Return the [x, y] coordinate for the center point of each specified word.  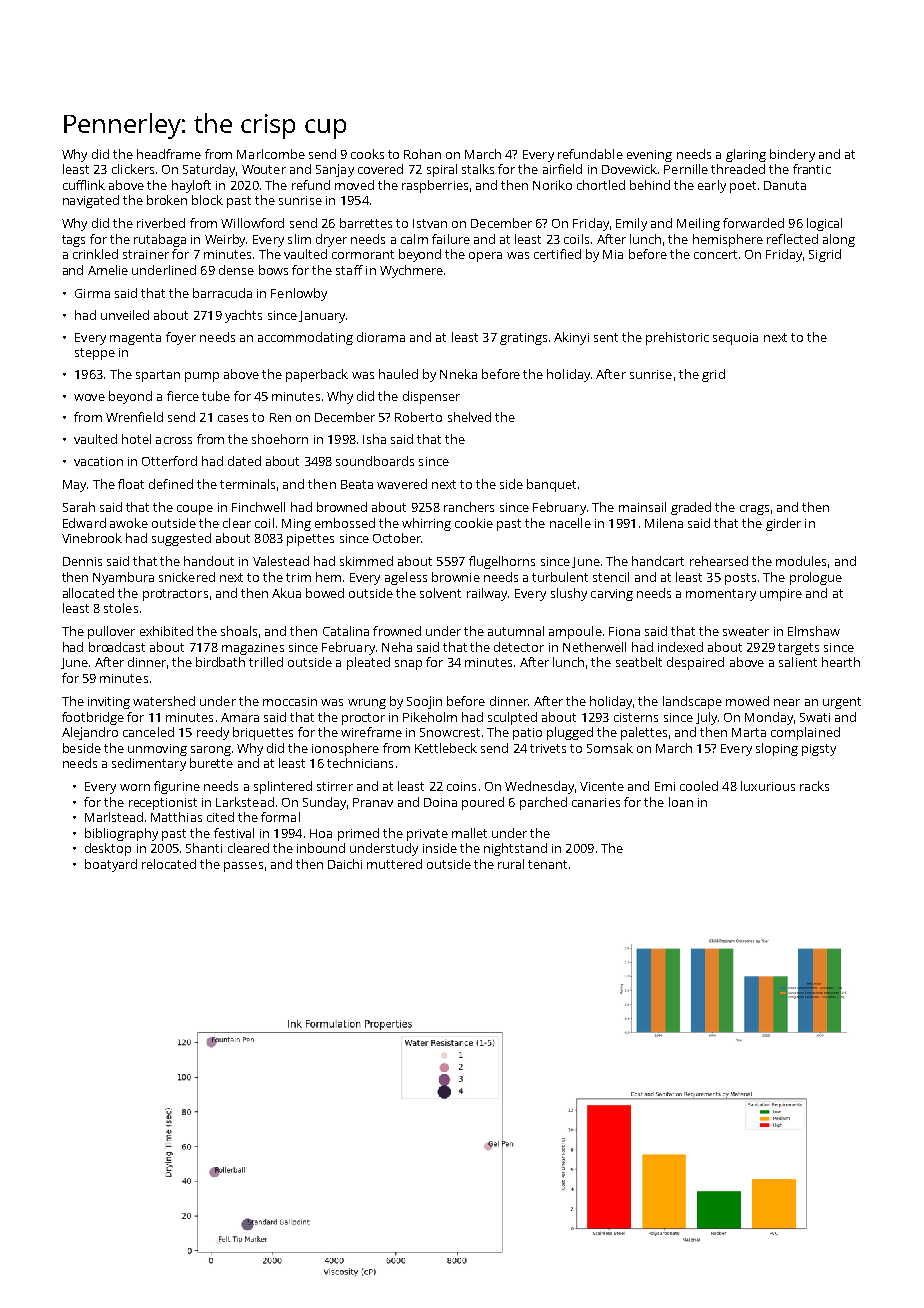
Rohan [422, 154]
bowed [325, 593]
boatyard [111, 865]
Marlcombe [271, 154]
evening [649, 156]
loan [681, 802]
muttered [394, 864]
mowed [747, 701]
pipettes [310, 540]
